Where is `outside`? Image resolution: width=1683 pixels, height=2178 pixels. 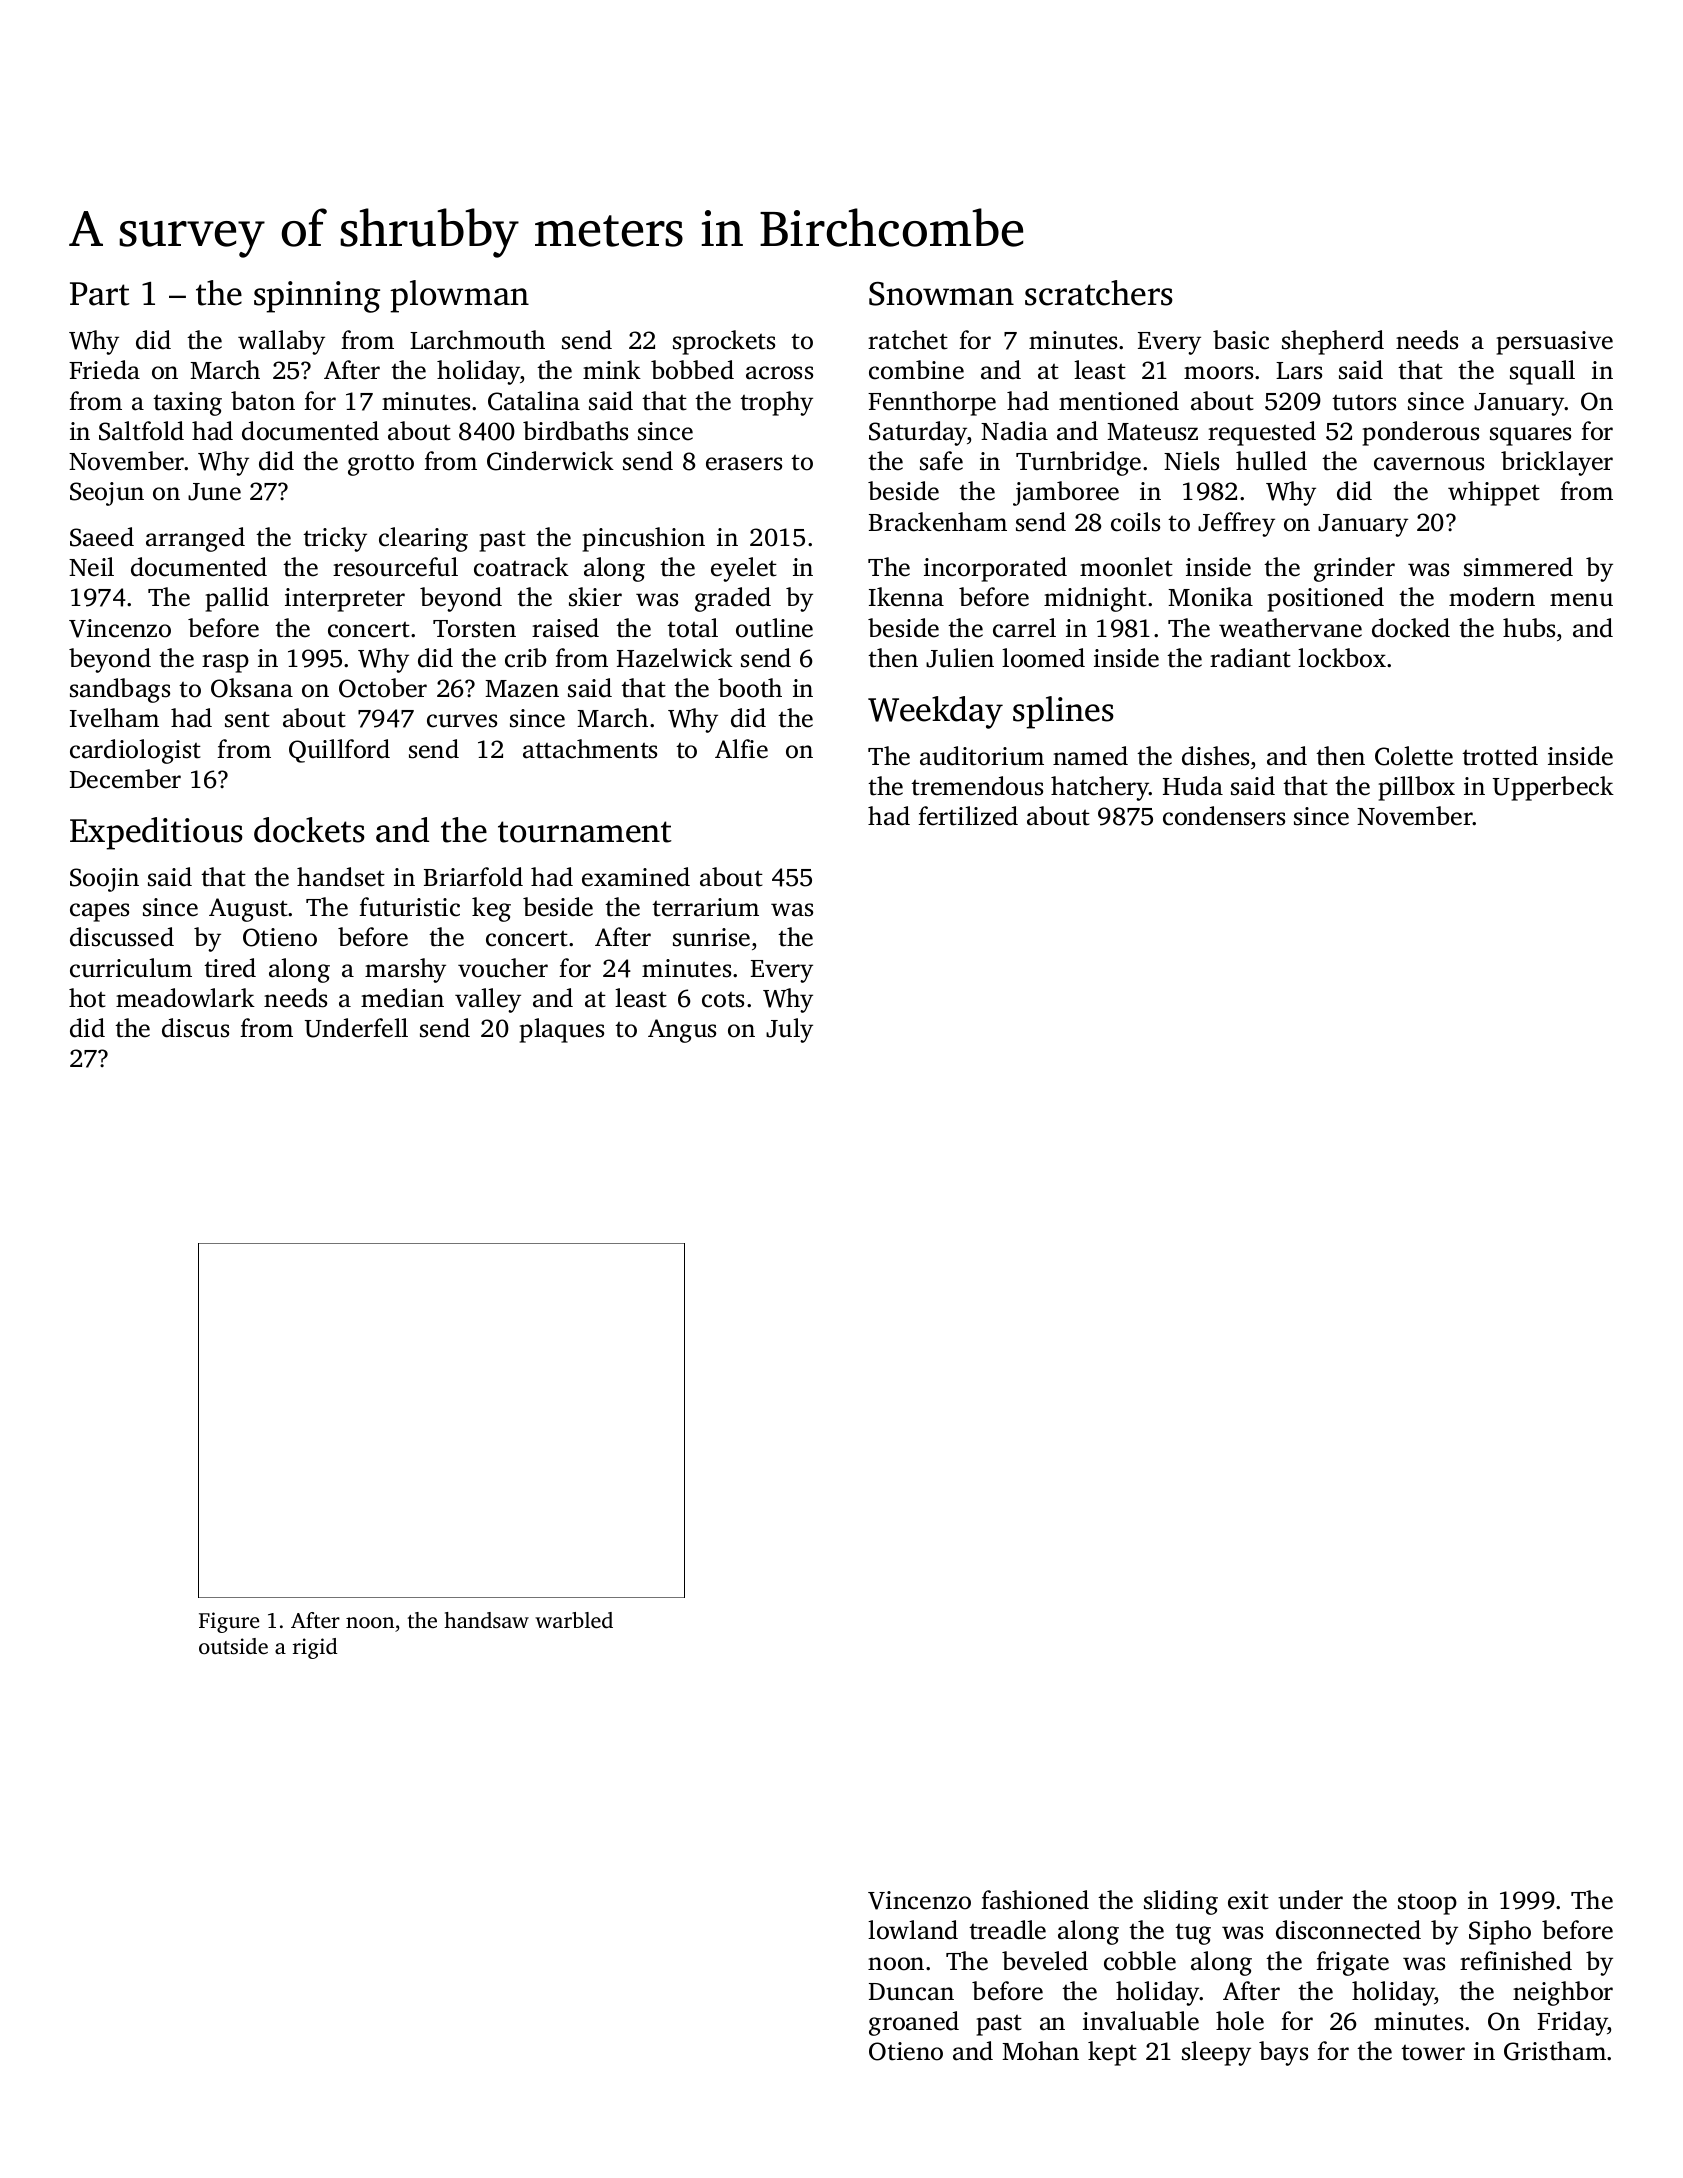 outside is located at coordinates (233, 1646).
